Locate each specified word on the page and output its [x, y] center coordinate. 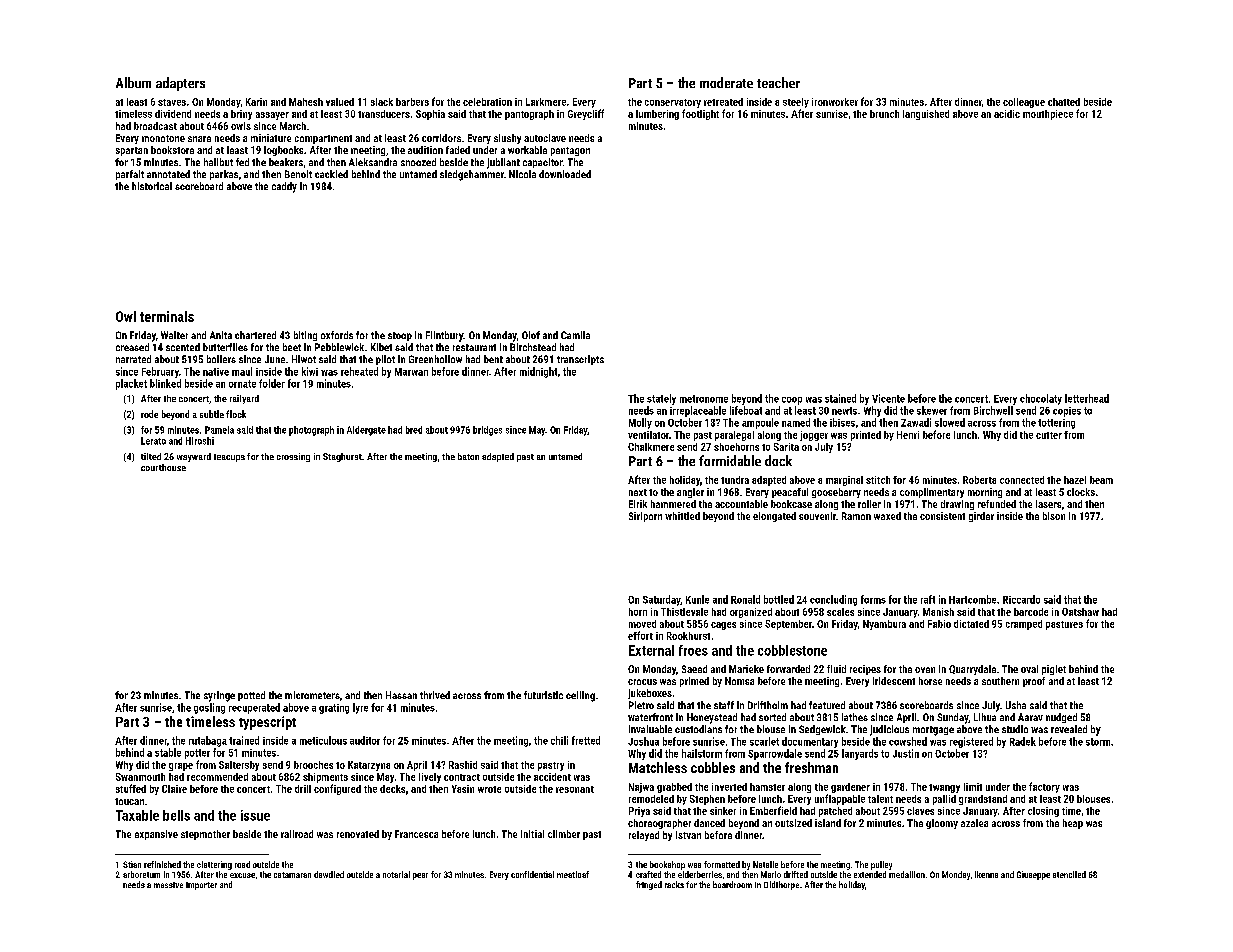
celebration [487, 102]
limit [973, 787]
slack [382, 102]
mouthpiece [1048, 115]
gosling [209, 708]
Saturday [661, 600]
